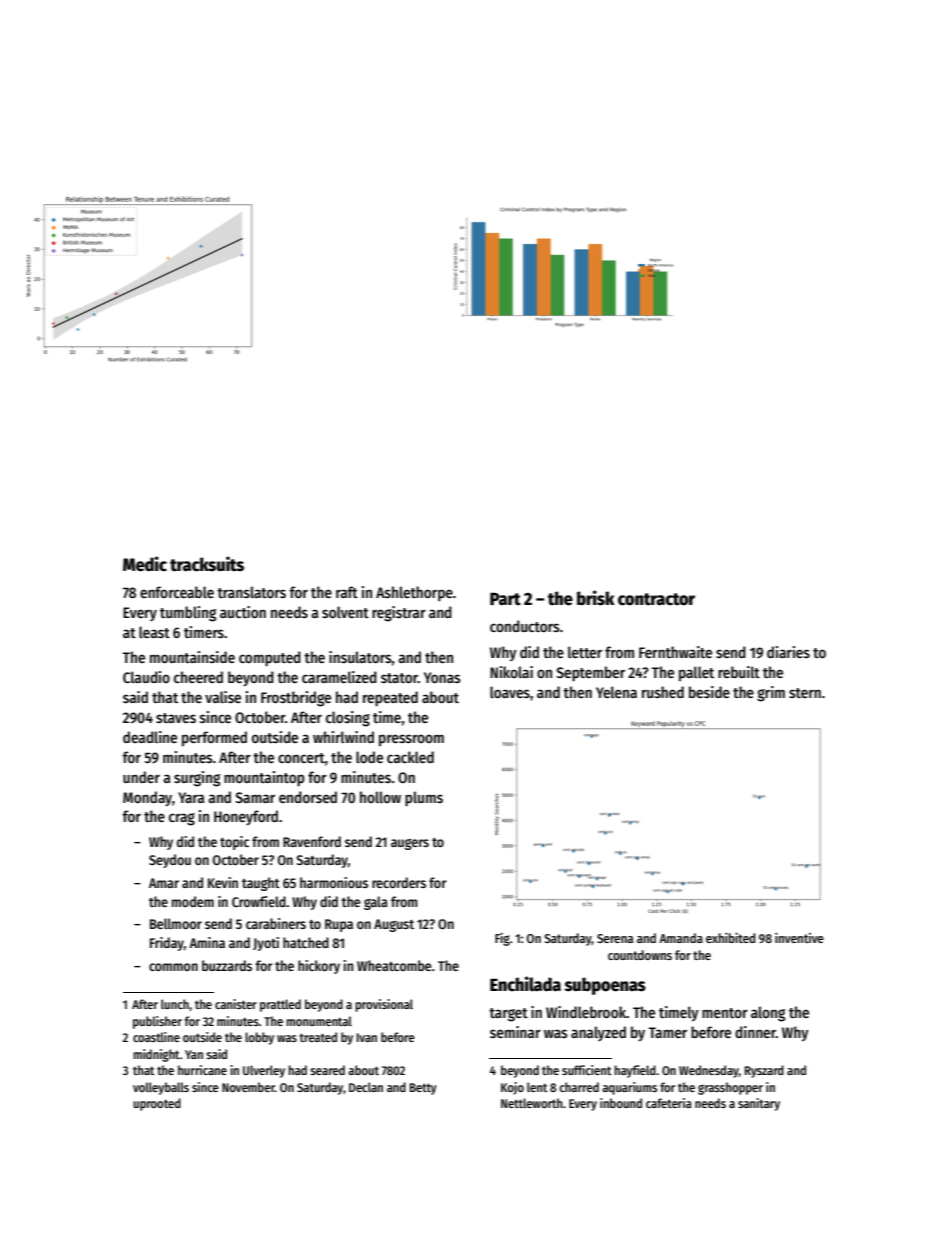  I want to click on contractor, so click(656, 599).
